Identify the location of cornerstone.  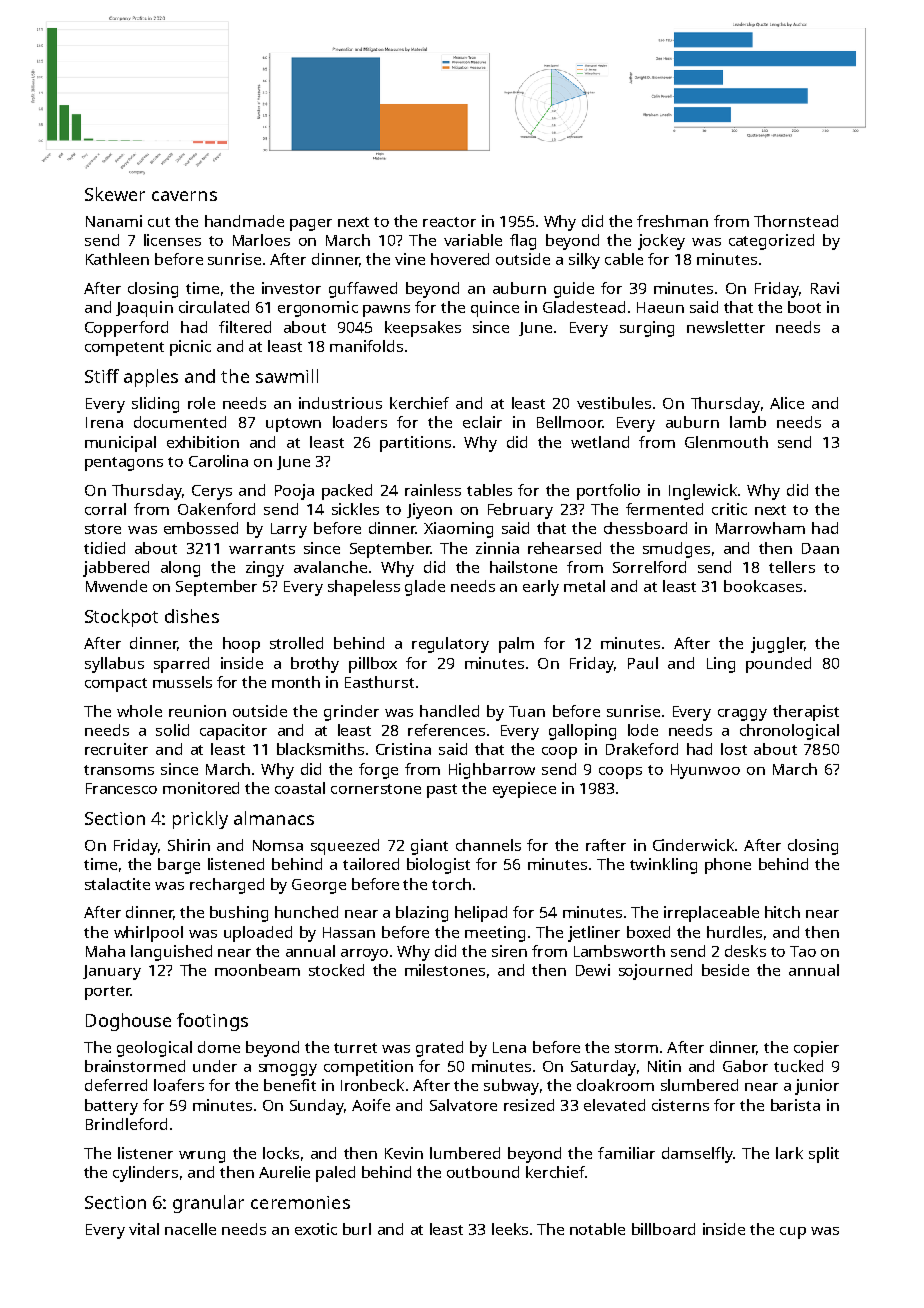
(376, 789).
